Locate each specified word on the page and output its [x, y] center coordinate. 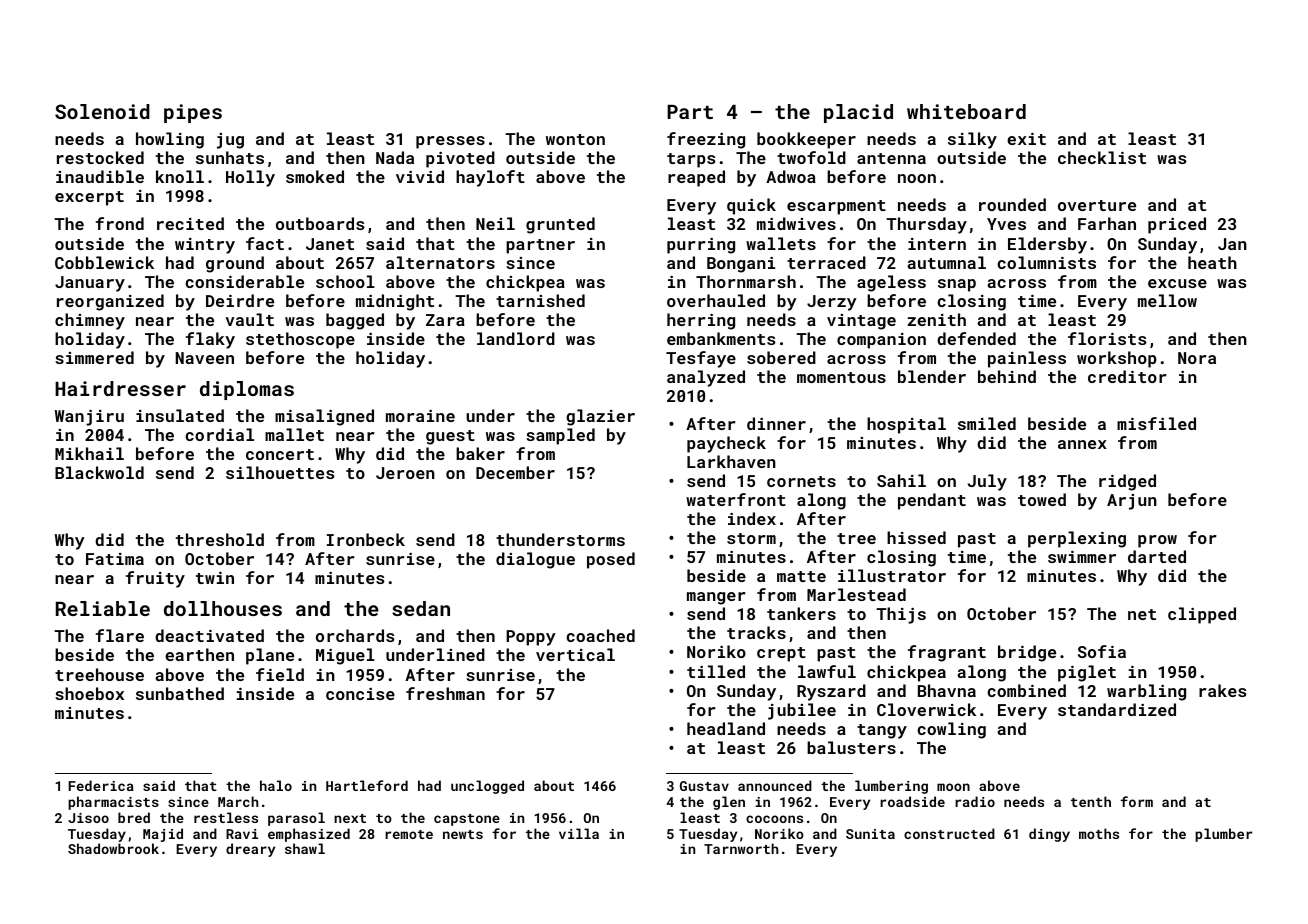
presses [450, 142]
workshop [1117, 359]
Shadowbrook [113, 848]
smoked [315, 176]
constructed [949, 833]
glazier [600, 417]
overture [1097, 205]
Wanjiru [89, 418]
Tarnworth [741, 848]
